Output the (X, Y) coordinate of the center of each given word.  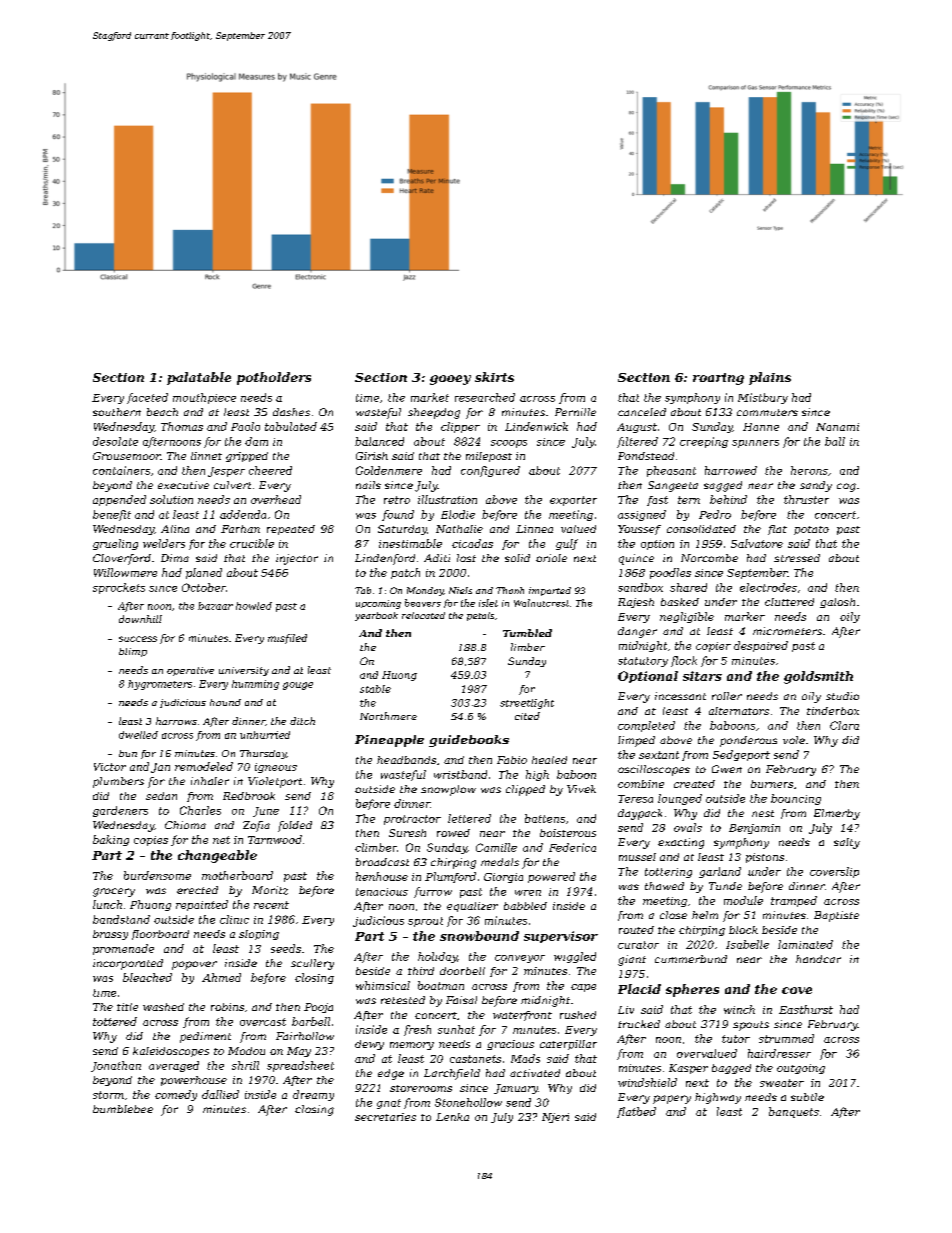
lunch (107, 904)
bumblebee (123, 1109)
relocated (423, 615)
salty (847, 843)
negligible (687, 617)
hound (225, 702)
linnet (206, 456)
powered (551, 877)
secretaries (385, 1117)
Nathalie (459, 529)
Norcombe (709, 558)
